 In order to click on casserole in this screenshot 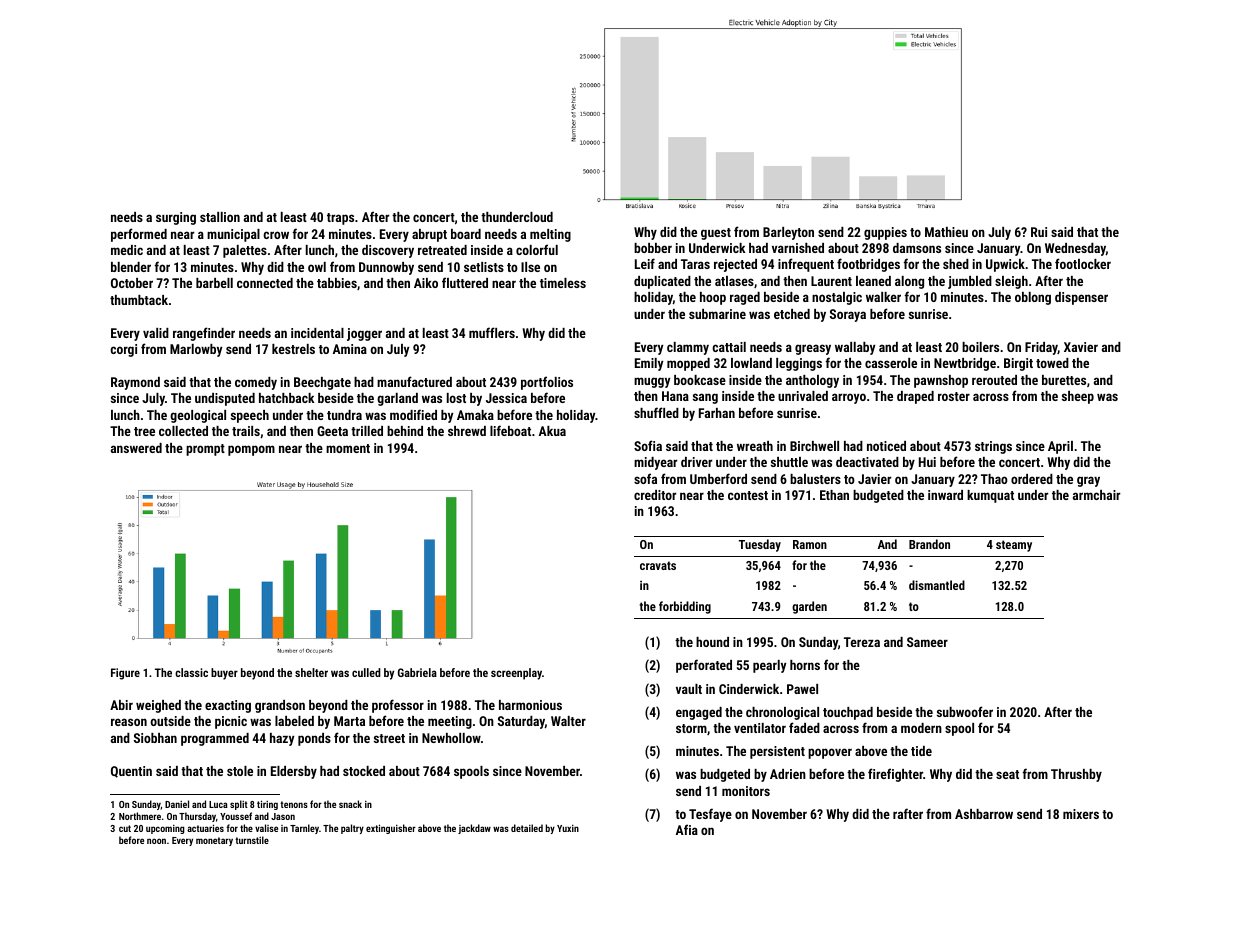, I will do `click(891, 363)`.
